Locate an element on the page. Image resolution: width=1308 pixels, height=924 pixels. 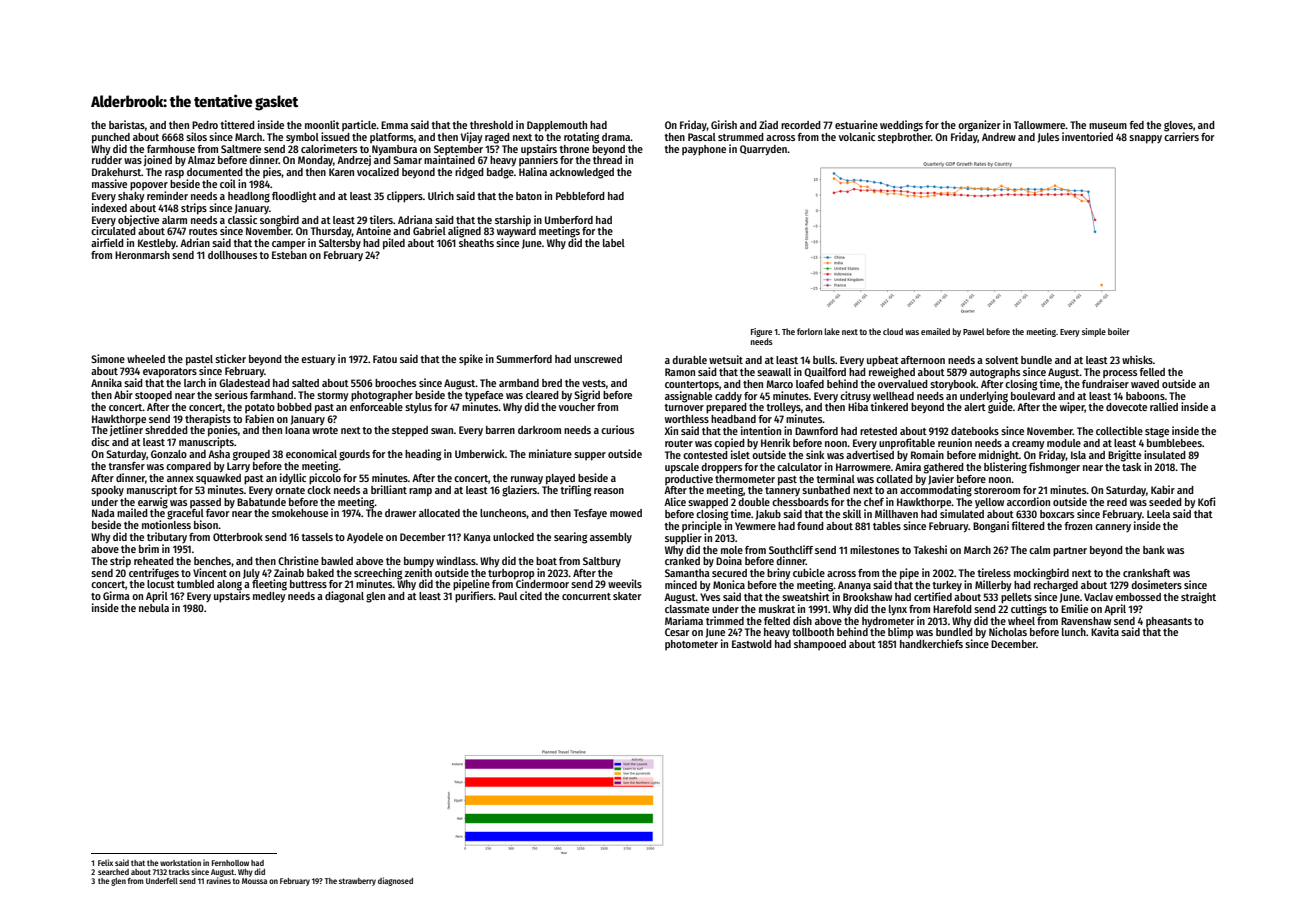
baboons is located at coordinates (1145, 396).
